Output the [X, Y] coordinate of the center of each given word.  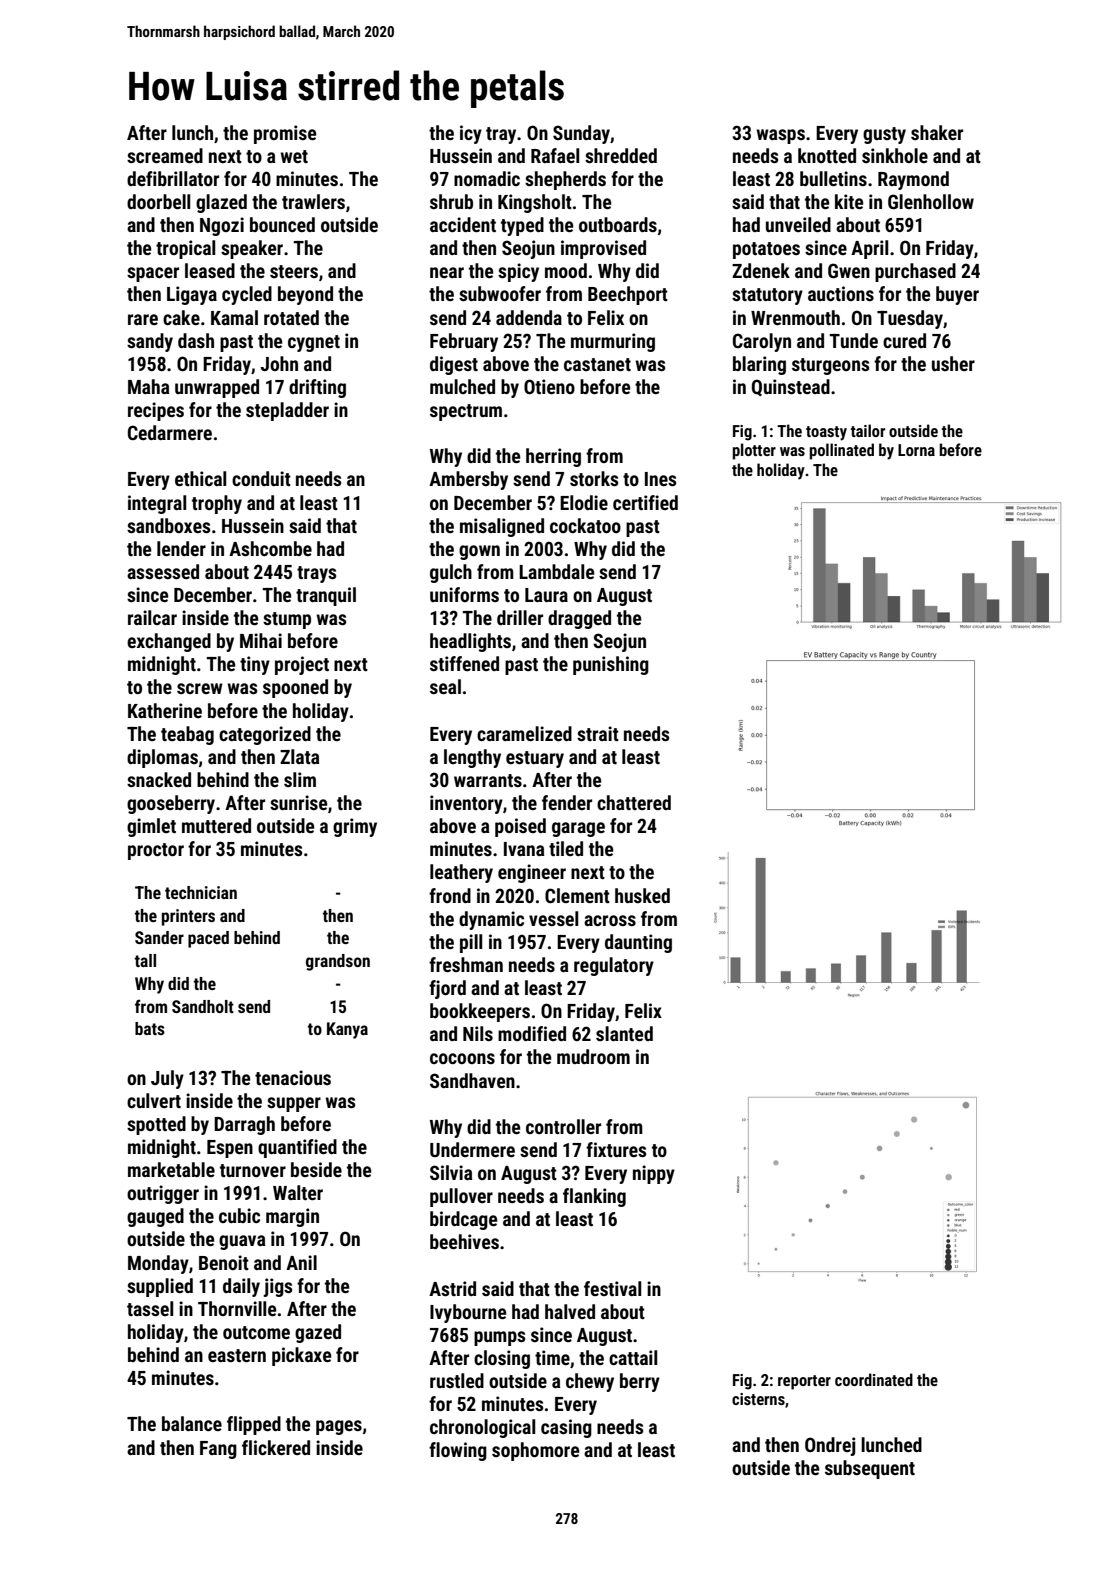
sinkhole [895, 155]
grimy [355, 827]
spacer [153, 274]
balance [192, 1423]
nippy [654, 1174]
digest [454, 365]
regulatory [614, 966]
